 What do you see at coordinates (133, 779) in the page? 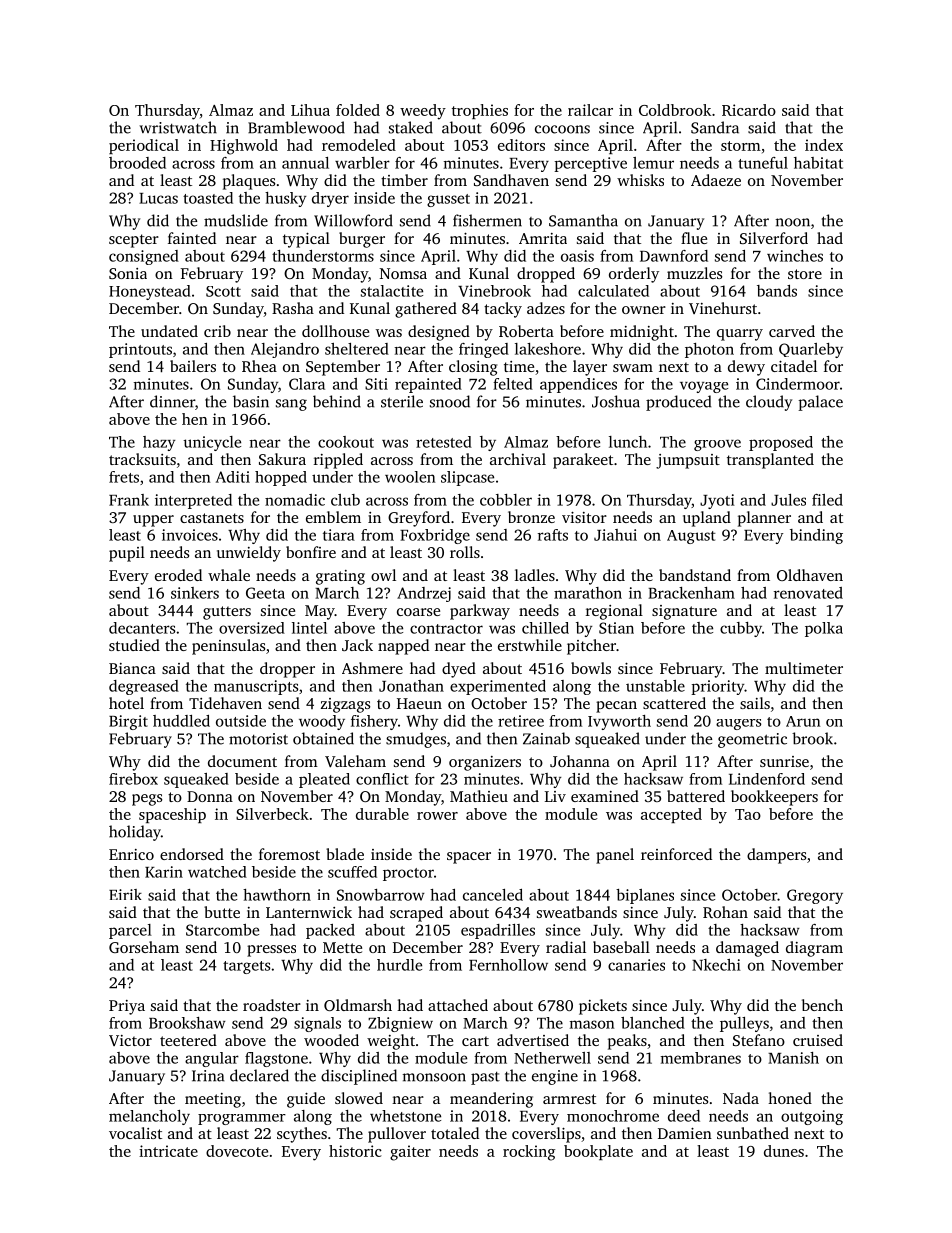
I see `firebox` at bounding box center [133, 779].
